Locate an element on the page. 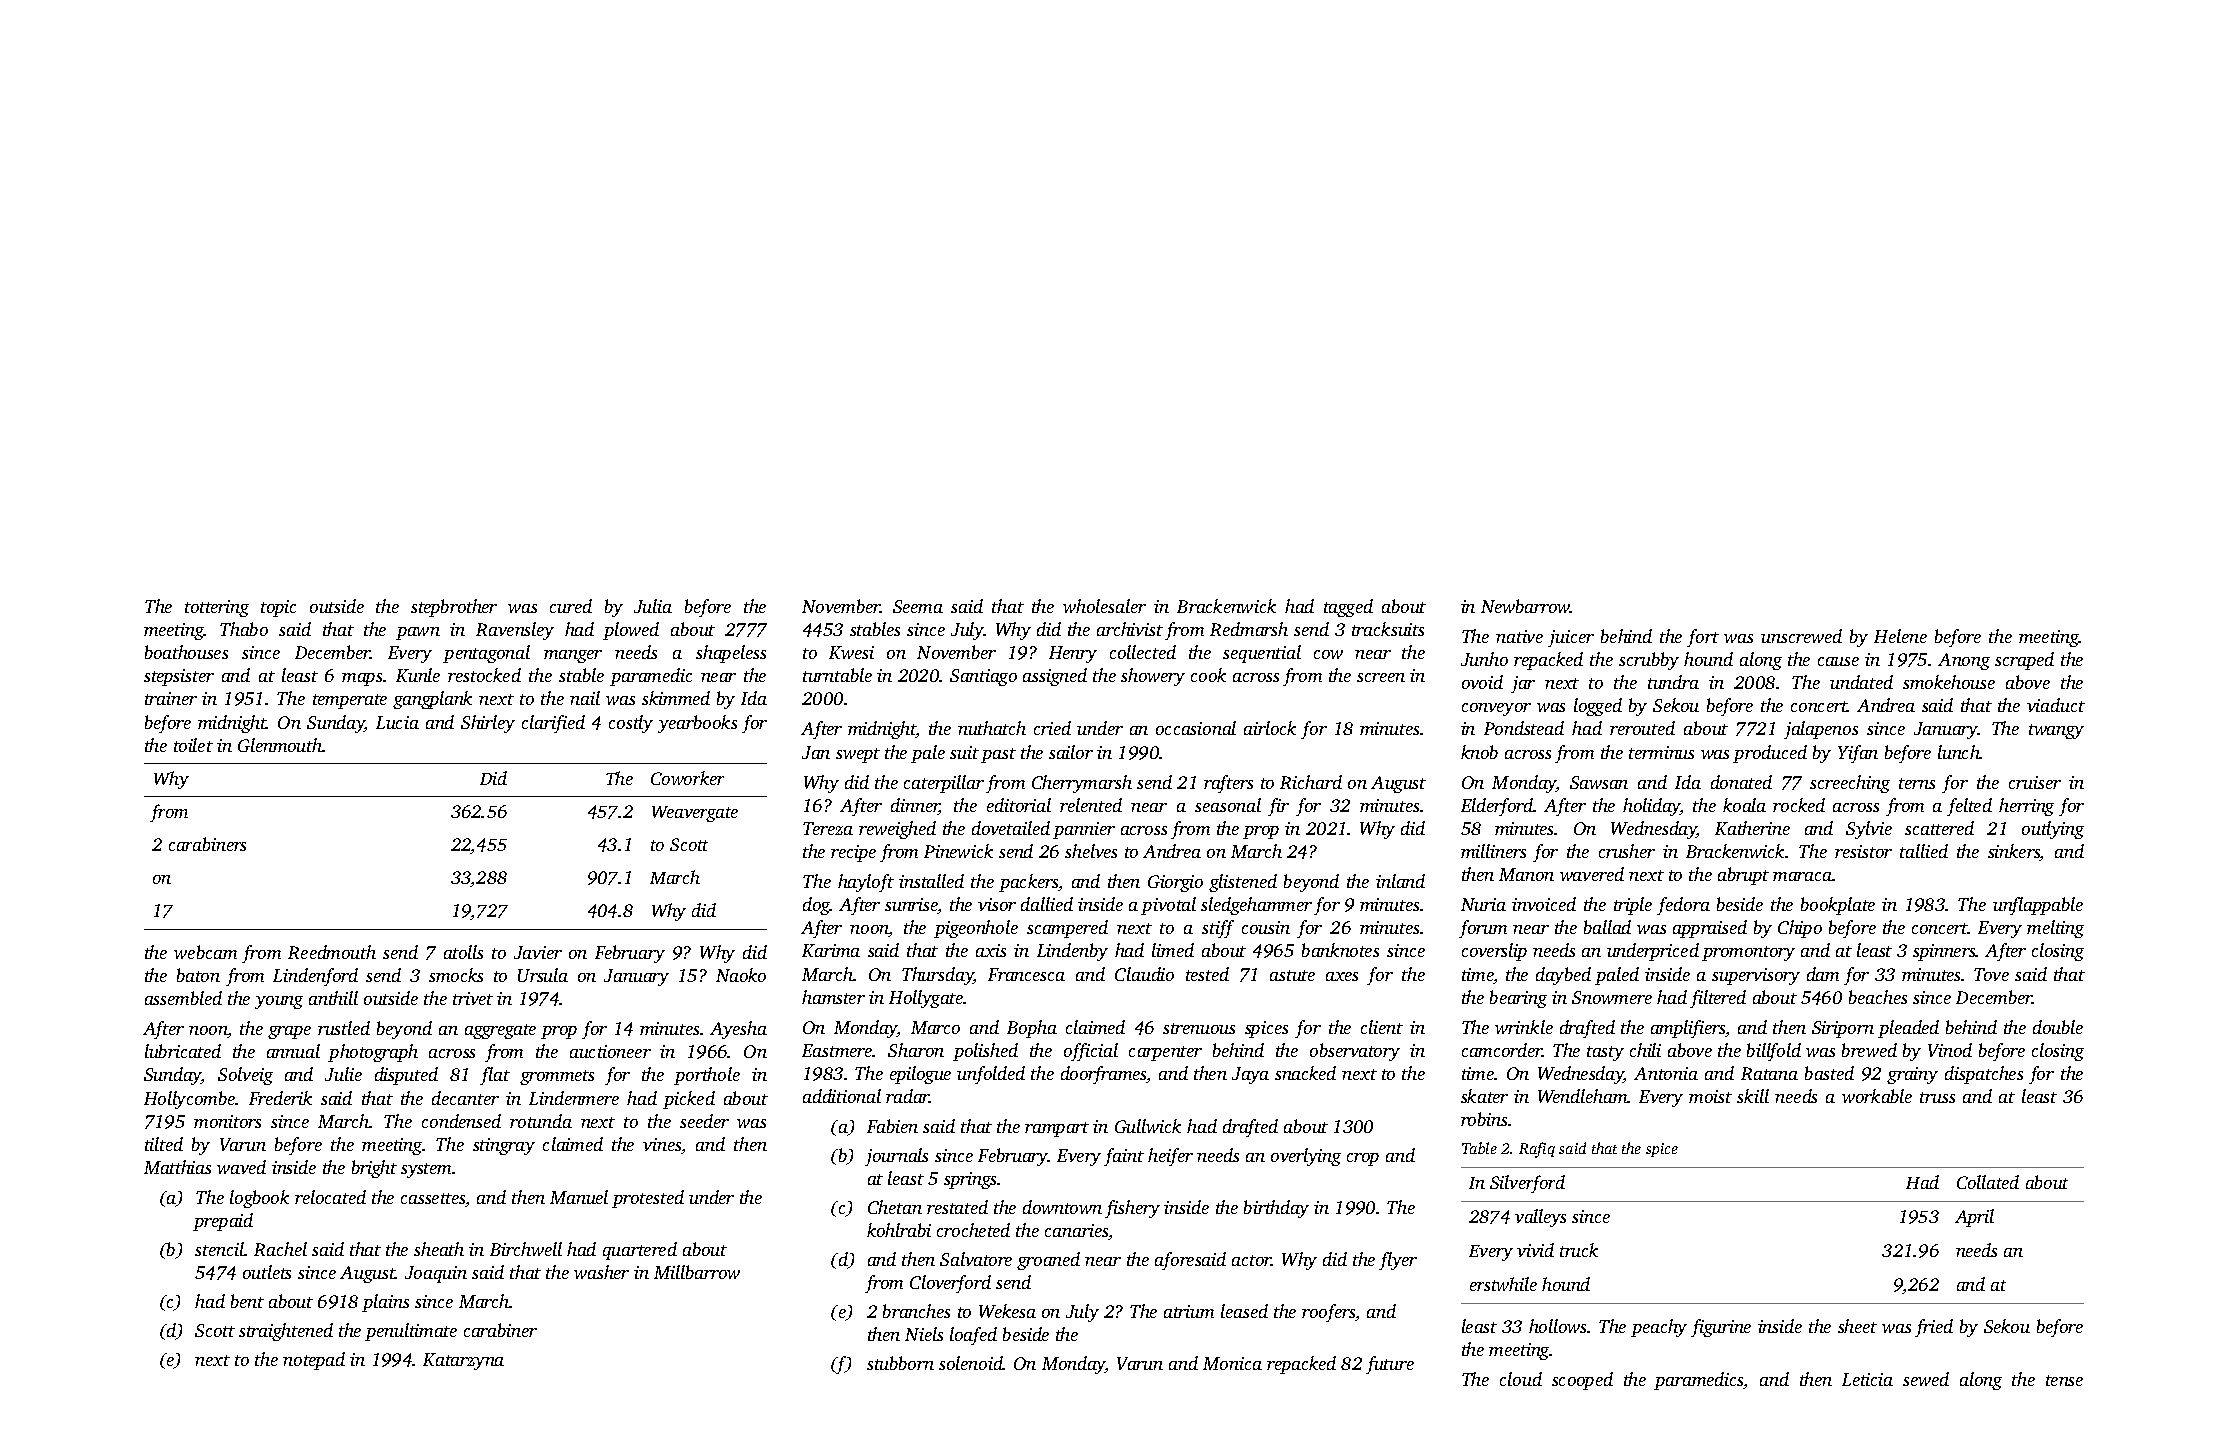 This image has width=2228, height=1441. future is located at coordinates (1390, 1365).
